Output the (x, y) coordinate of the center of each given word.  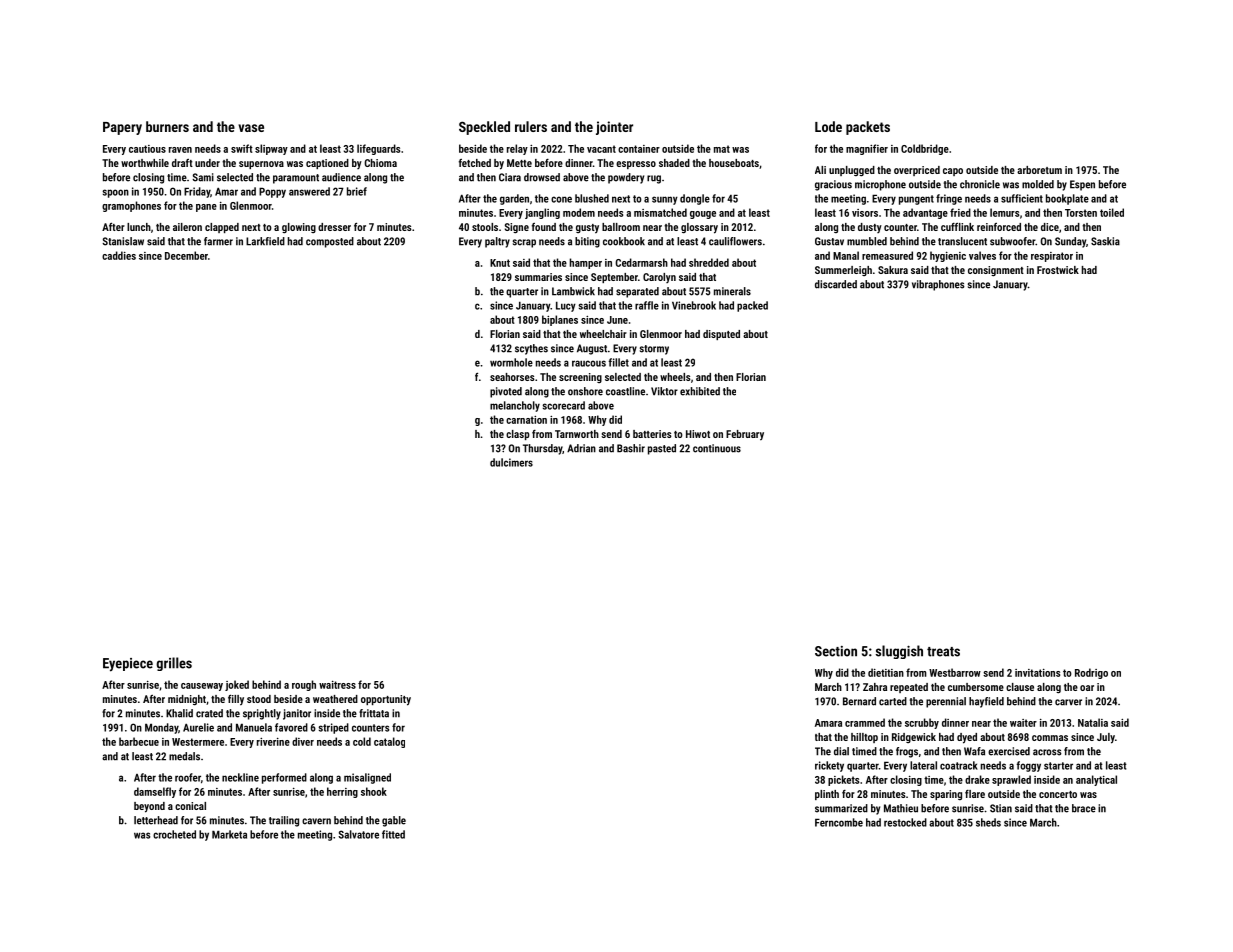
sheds (988, 822)
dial (841, 751)
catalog (389, 742)
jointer (614, 128)
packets (868, 128)
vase (251, 128)
